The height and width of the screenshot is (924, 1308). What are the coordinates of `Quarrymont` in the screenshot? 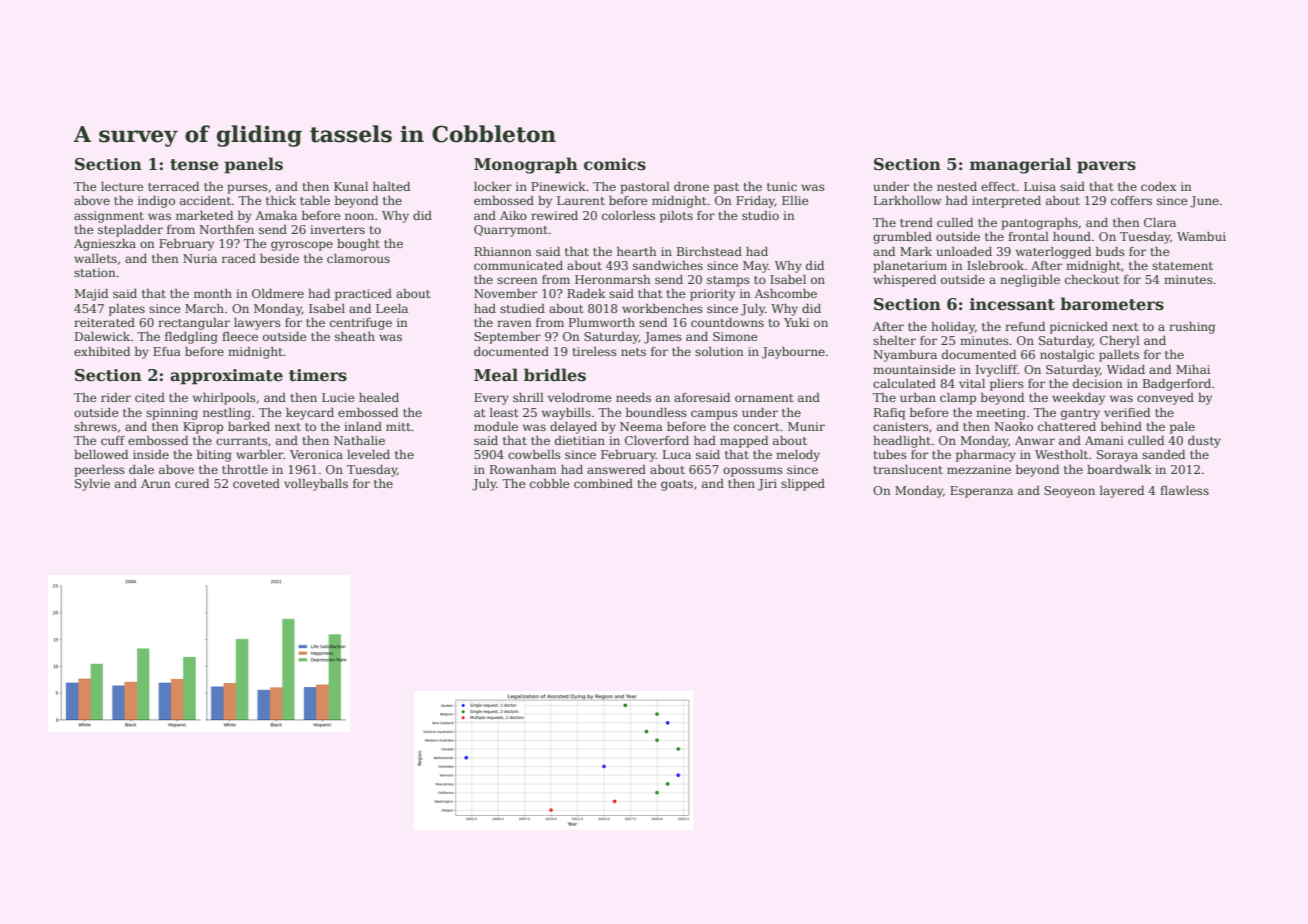 It's located at (511, 231).
